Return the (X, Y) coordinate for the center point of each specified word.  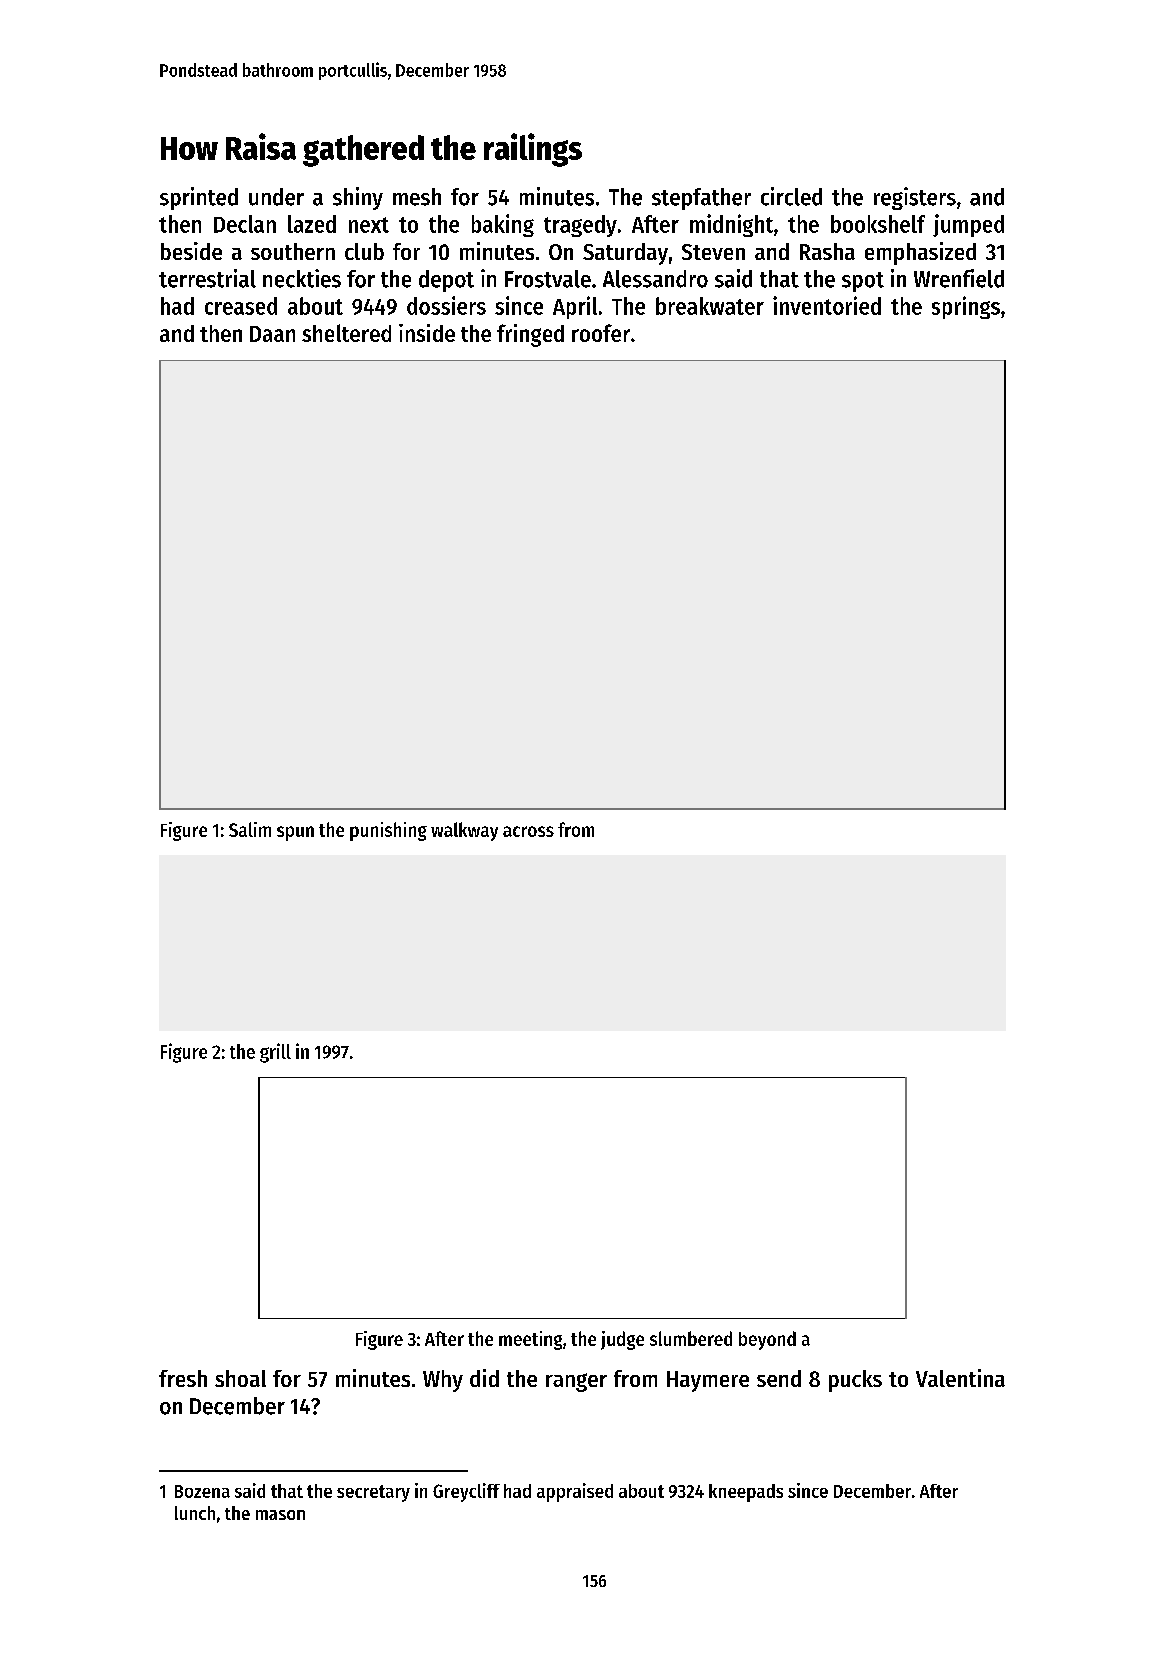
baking (503, 225)
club (364, 251)
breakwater (710, 306)
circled (791, 196)
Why (443, 1381)
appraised (575, 1492)
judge (622, 1340)
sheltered (346, 333)
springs (966, 307)
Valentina (960, 1378)
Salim (250, 829)
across (528, 831)
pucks (855, 1381)
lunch (195, 1513)
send (779, 1378)
